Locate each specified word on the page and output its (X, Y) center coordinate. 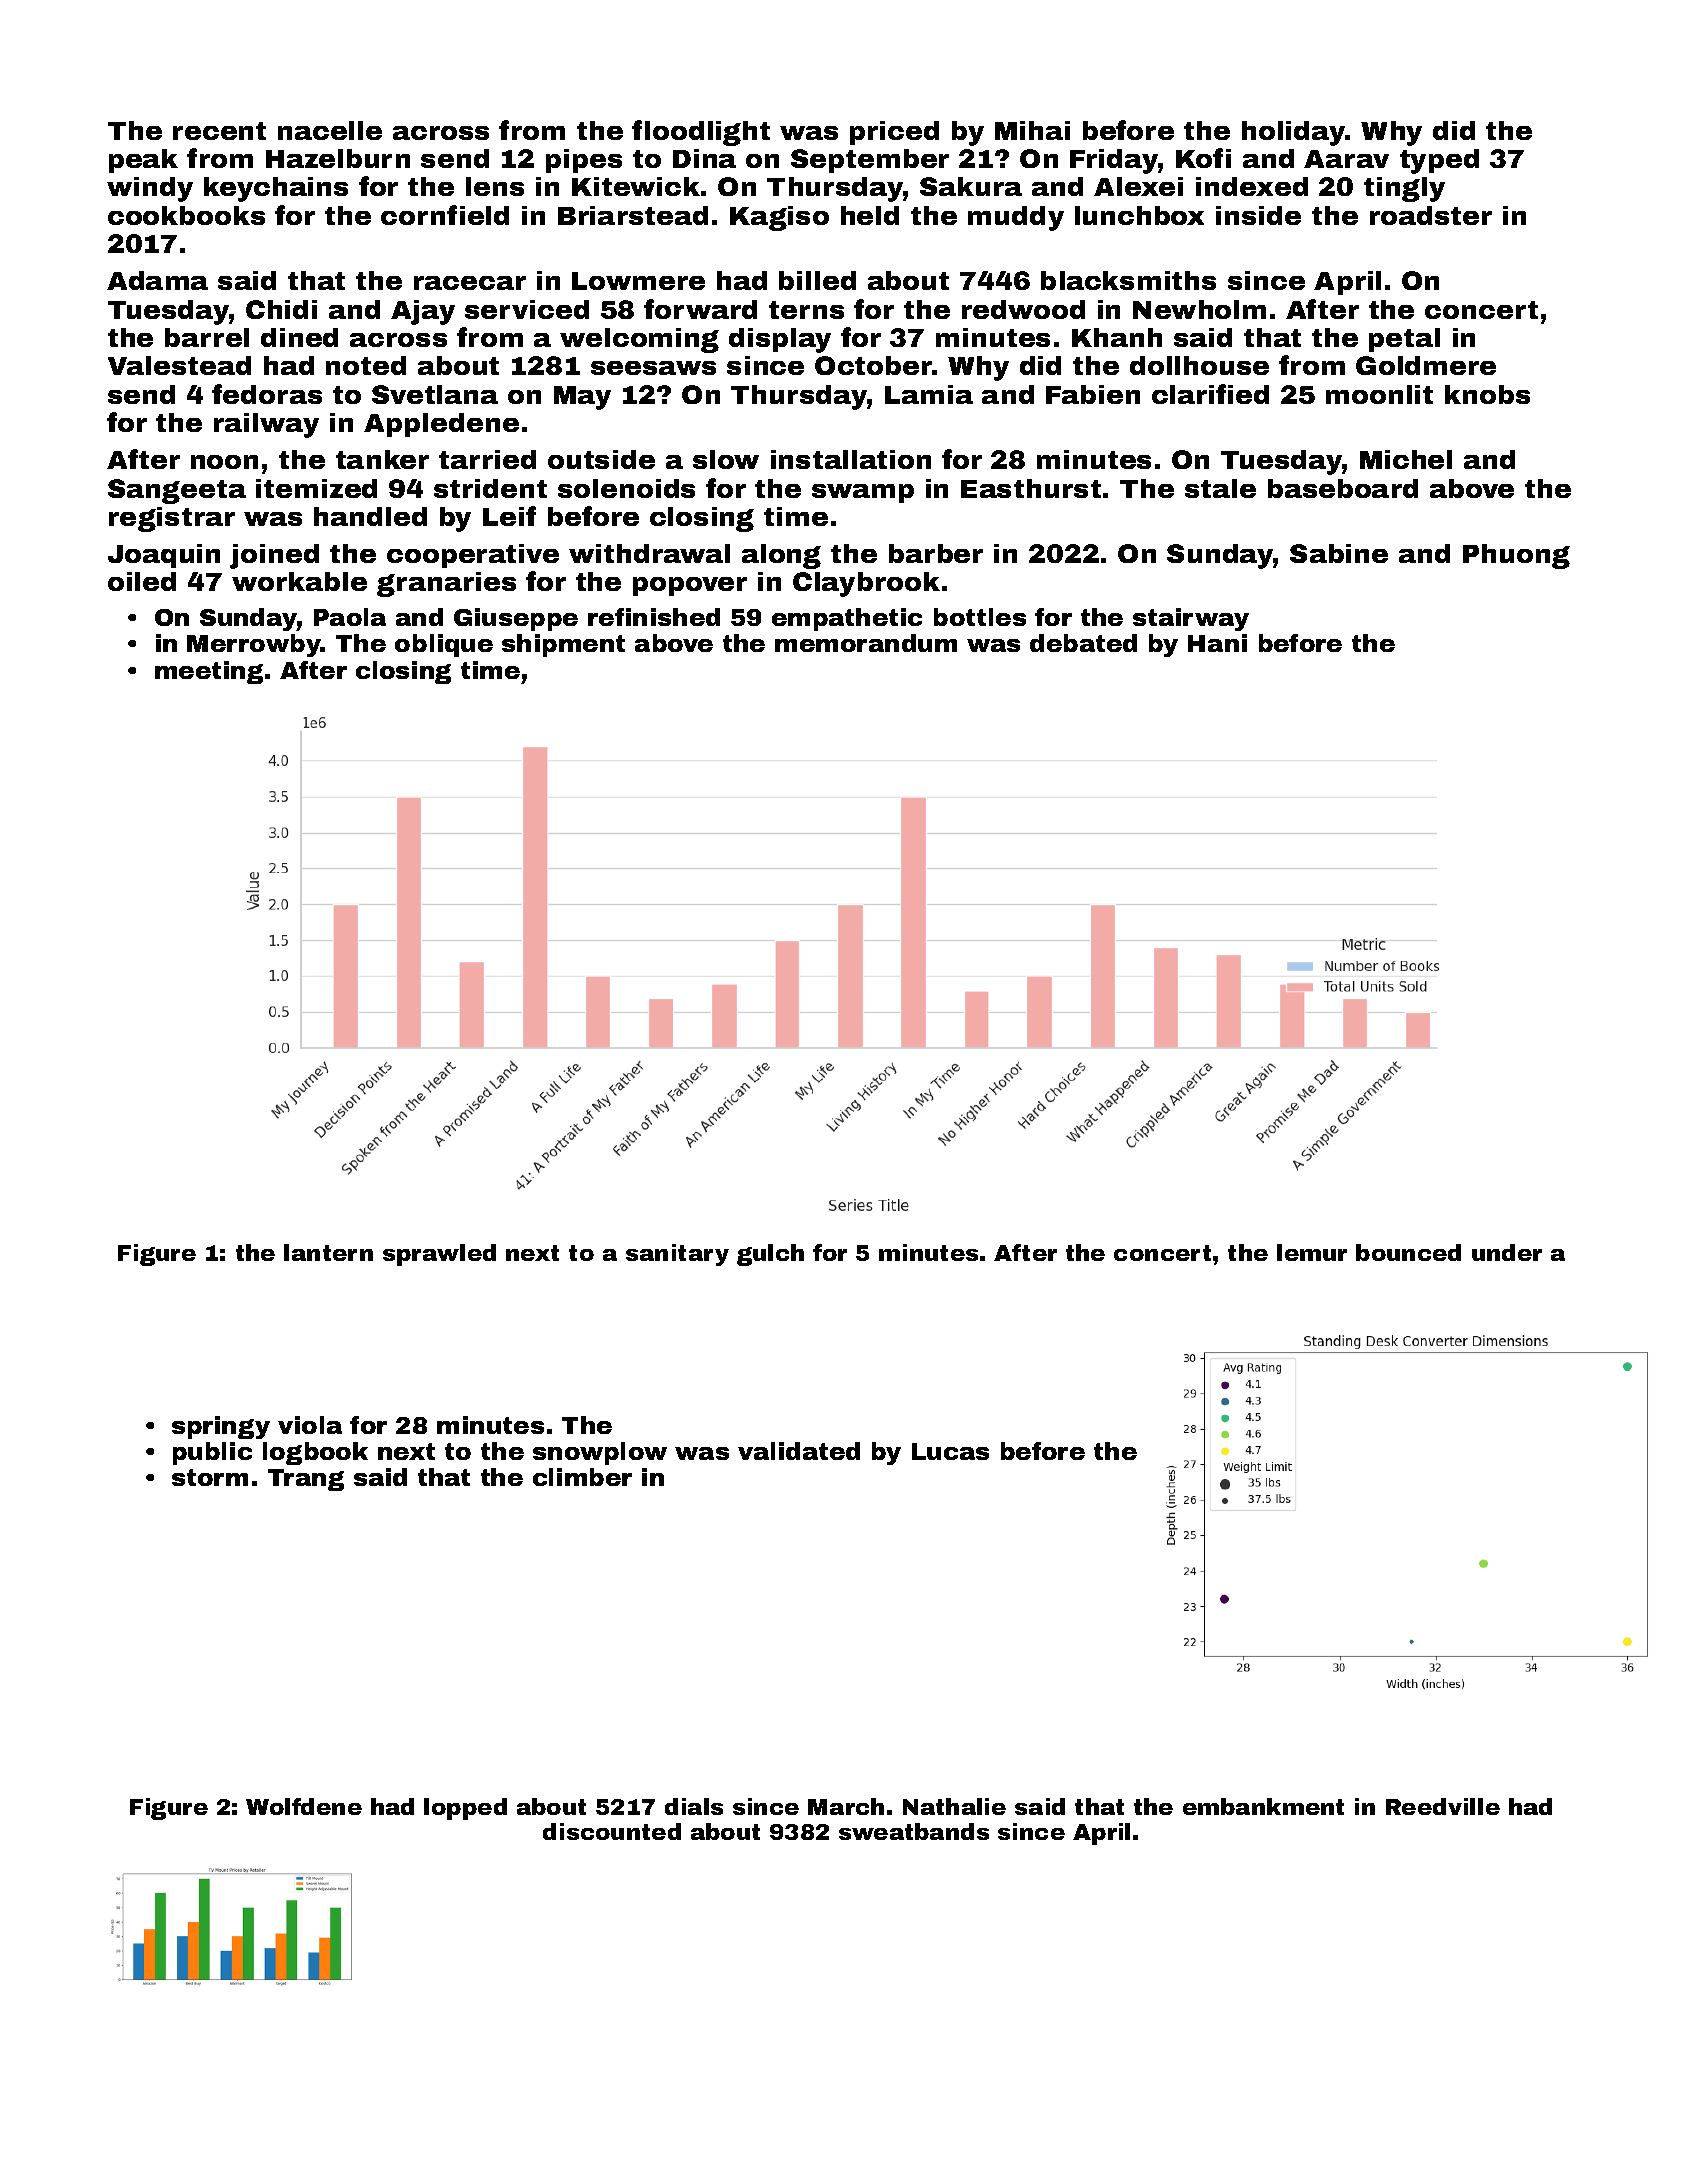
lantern (328, 1252)
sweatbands (914, 1831)
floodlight (701, 133)
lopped (465, 1809)
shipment (563, 645)
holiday (1294, 133)
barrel (207, 337)
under (1507, 1252)
